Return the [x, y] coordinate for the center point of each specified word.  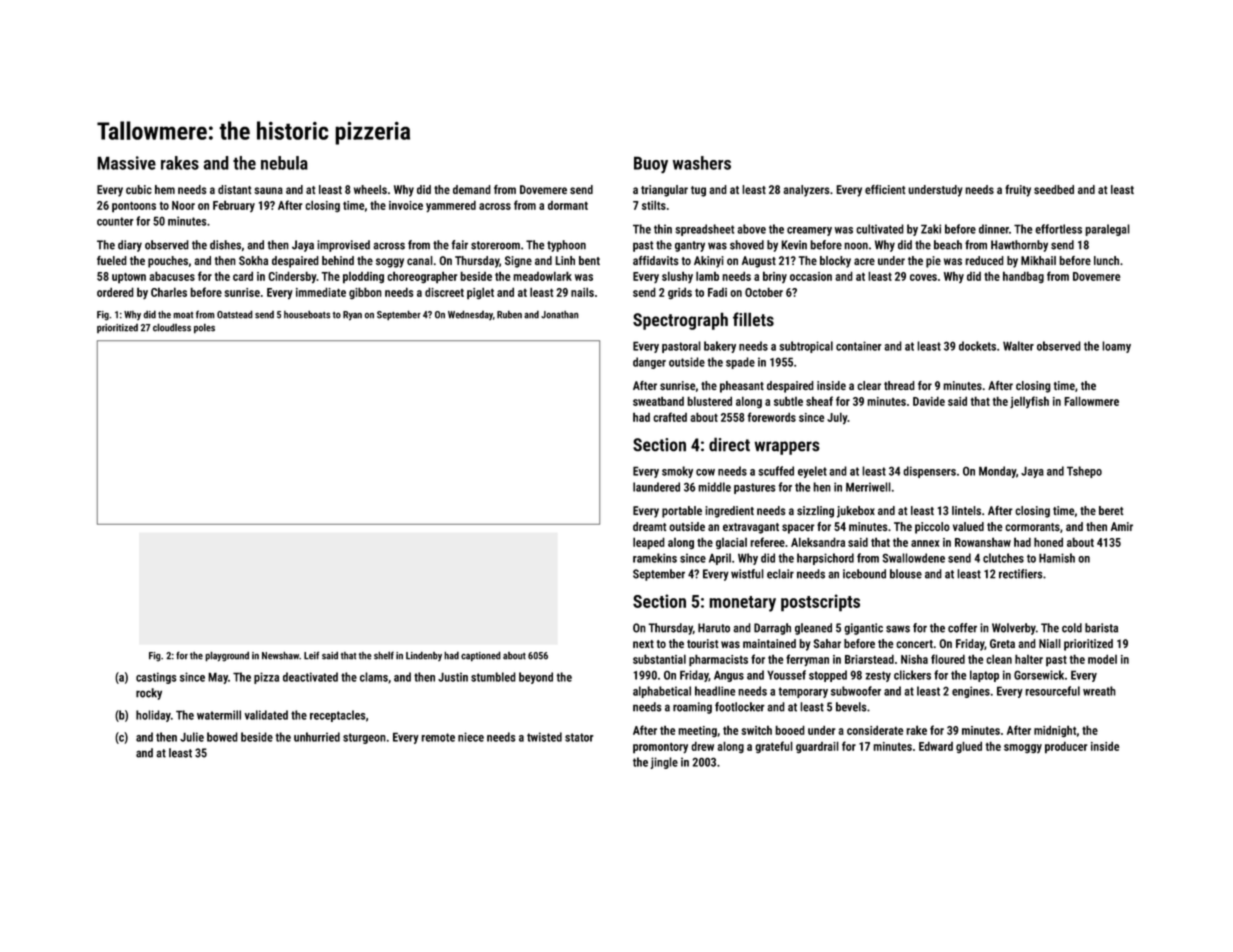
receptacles [337, 716]
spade [740, 363]
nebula [284, 163]
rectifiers [1020, 574]
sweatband [658, 401]
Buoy [651, 165]
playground [227, 656]
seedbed [1054, 189]
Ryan [352, 316]
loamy [1116, 347]
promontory [660, 748]
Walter [1018, 346]
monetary [742, 604]
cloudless [172, 327]
